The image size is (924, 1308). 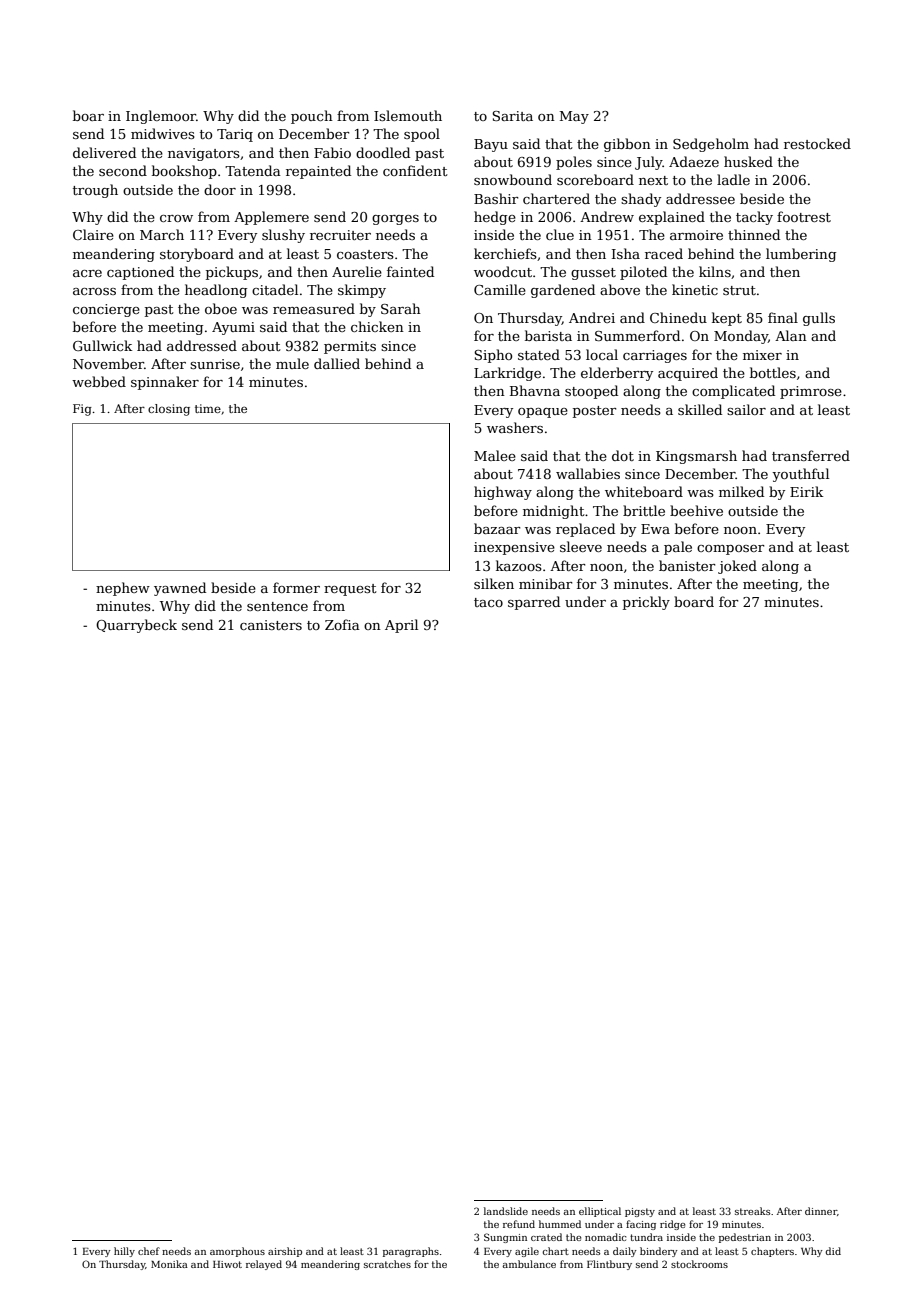 What do you see at coordinates (232, 273) in the page?
I see `pickups` at bounding box center [232, 273].
